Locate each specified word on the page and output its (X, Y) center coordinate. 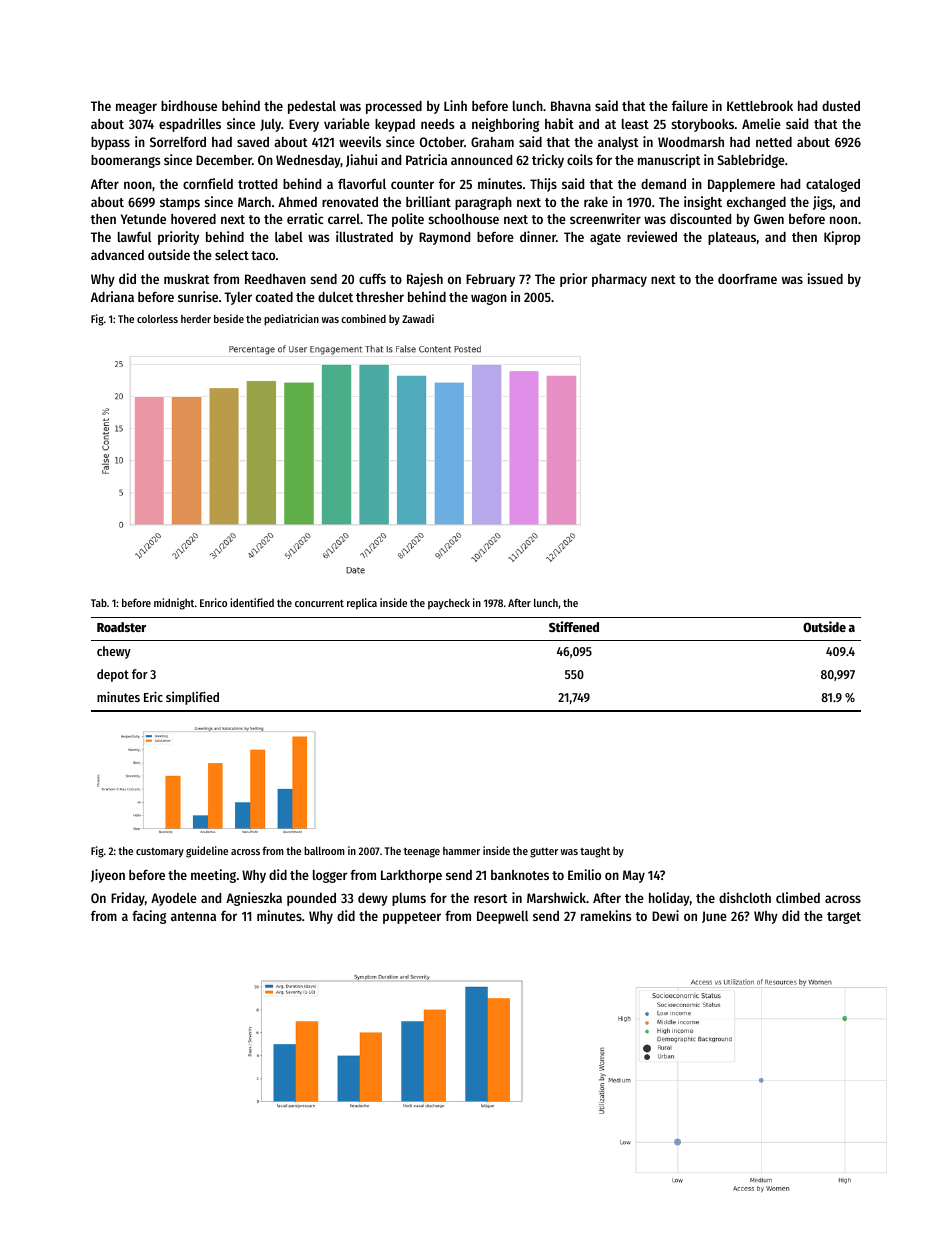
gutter (544, 853)
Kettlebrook (760, 106)
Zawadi (418, 318)
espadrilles (190, 125)
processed (394, 107)
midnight (174, 604)
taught (595, 852)
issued (825, 278)
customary (160, 853)
